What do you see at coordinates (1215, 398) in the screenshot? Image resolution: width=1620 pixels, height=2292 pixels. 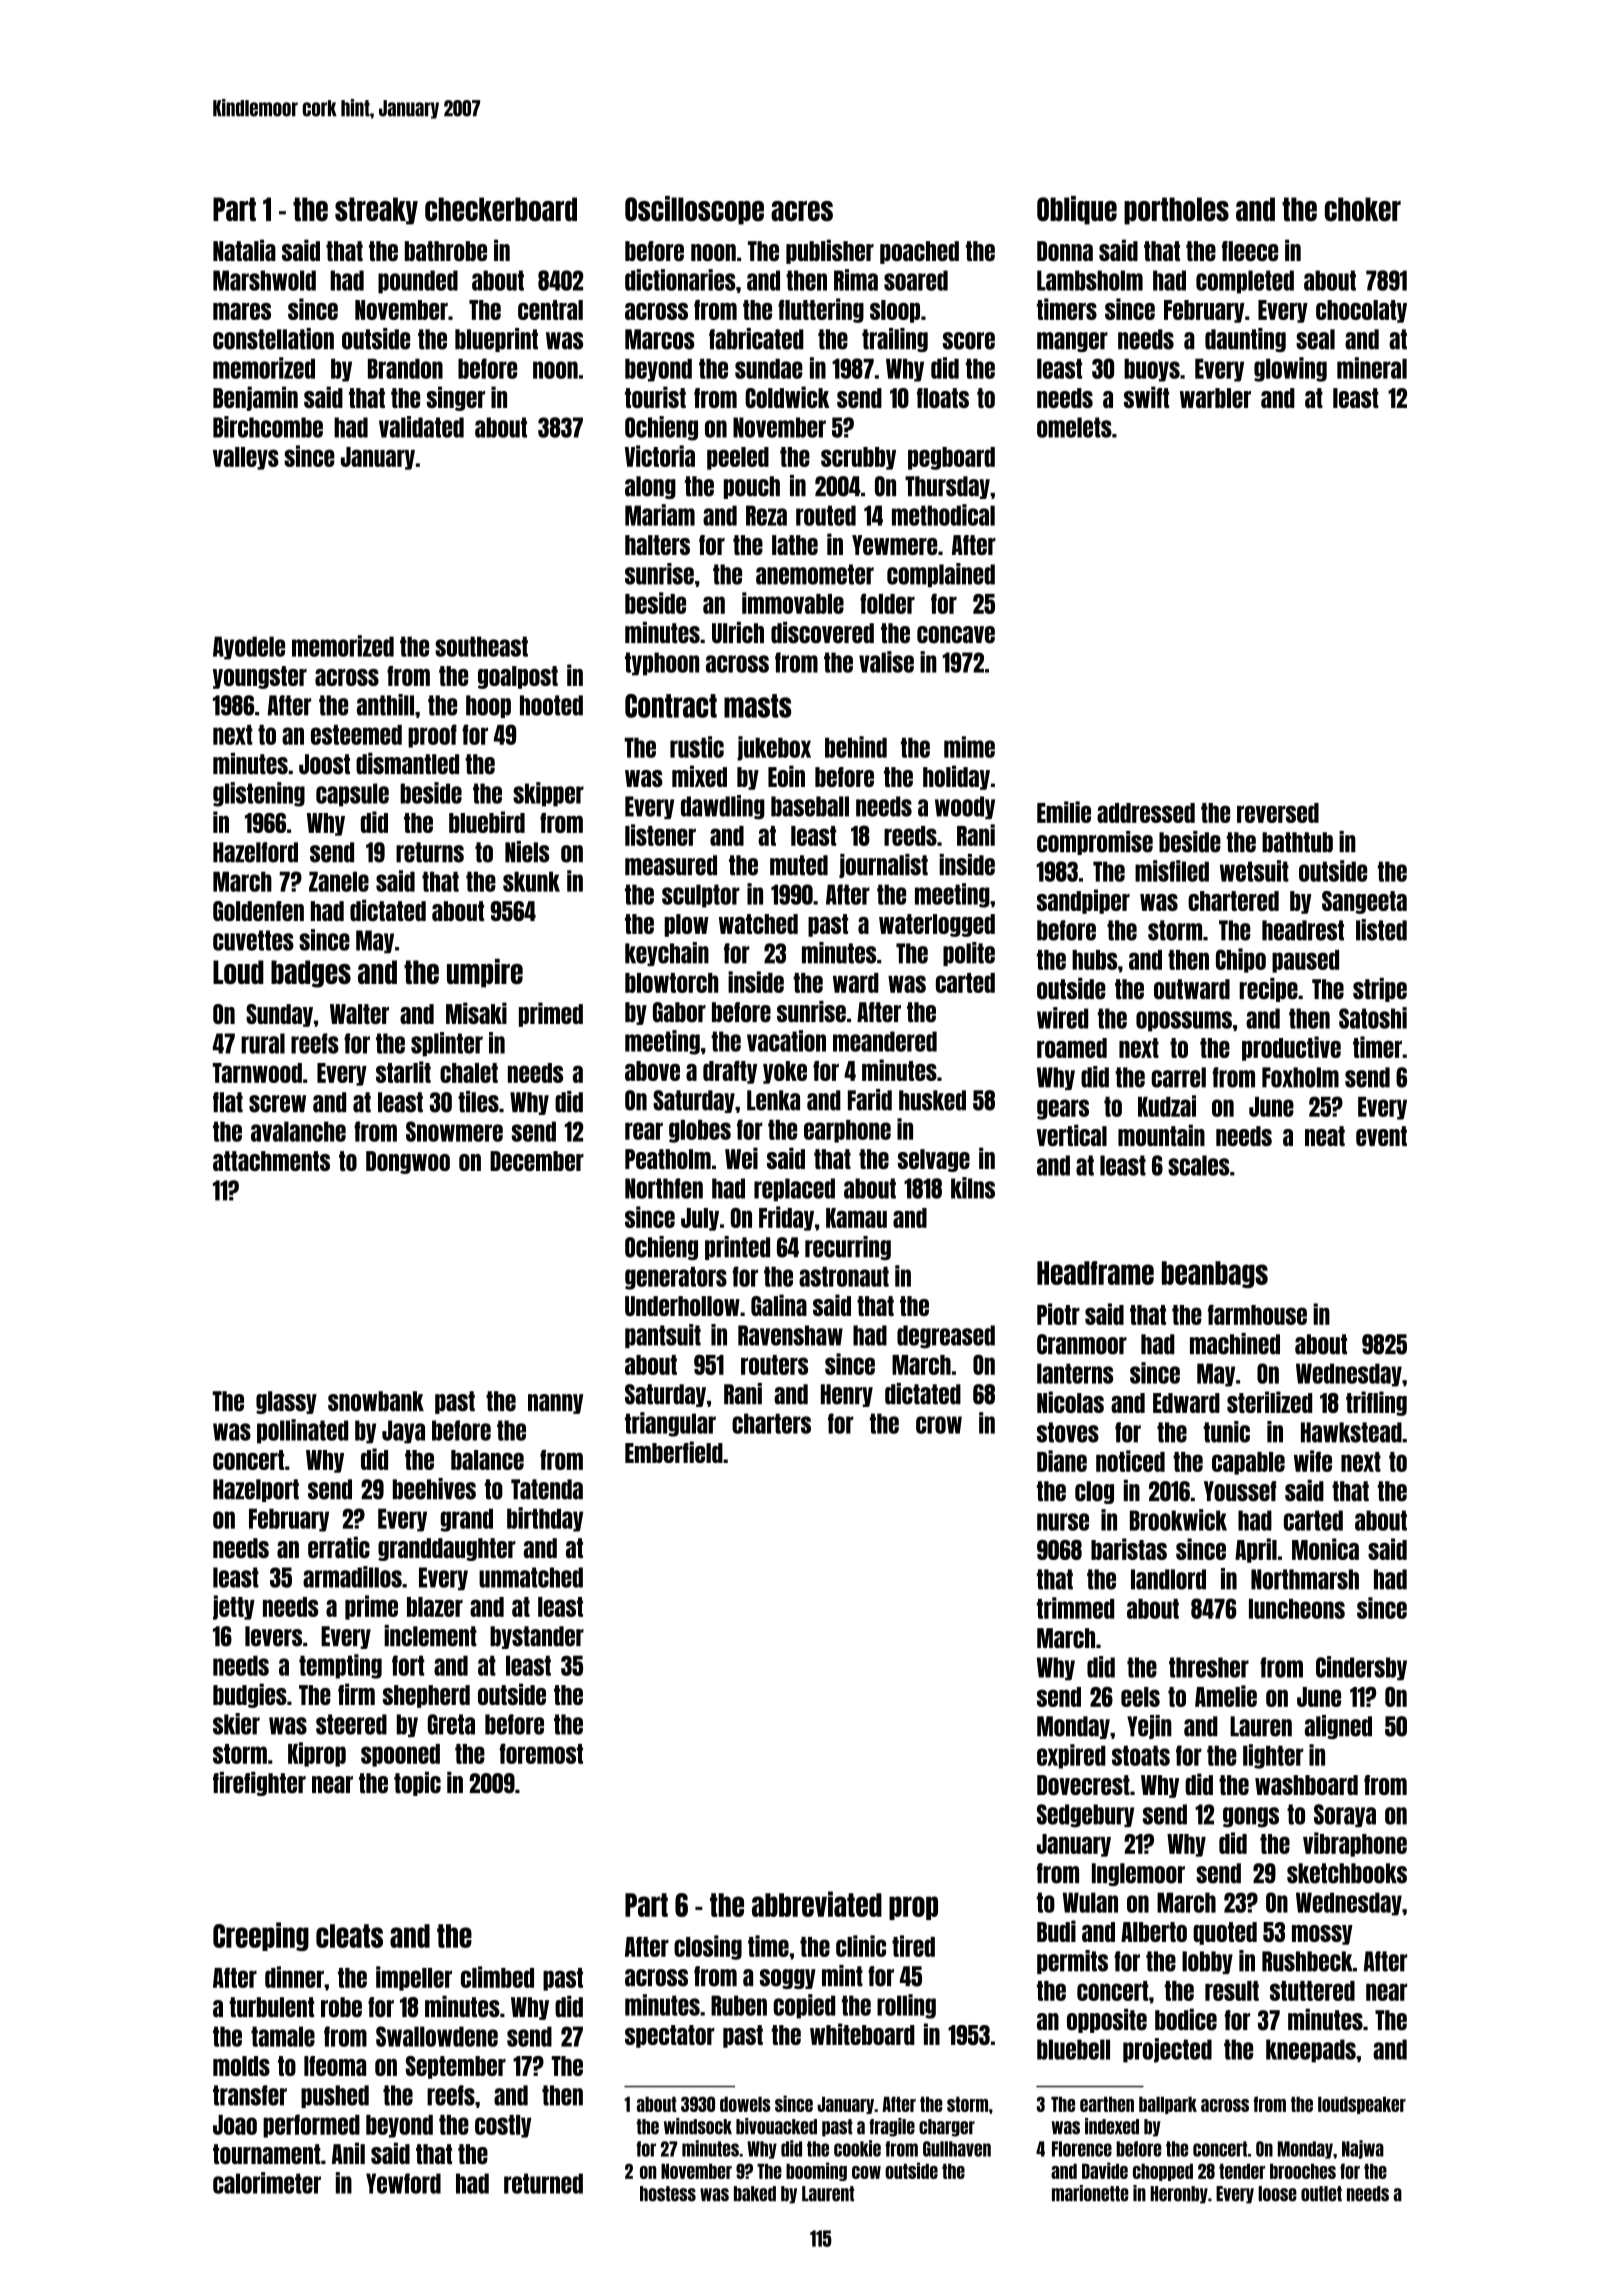 I see `warbler` at bounding box center [1215, 398].
